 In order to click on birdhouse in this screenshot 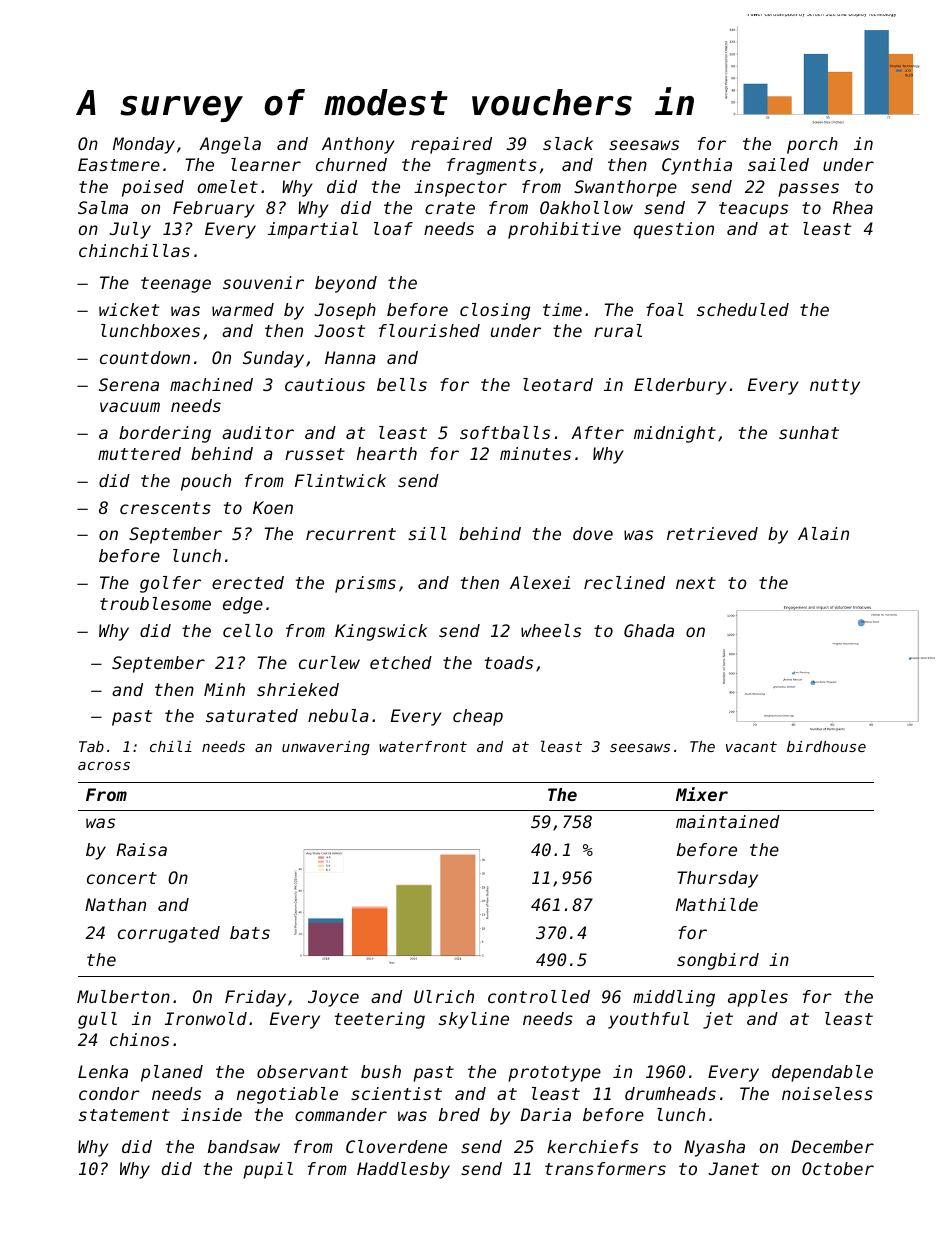, I will do `click(826, 746)`.
